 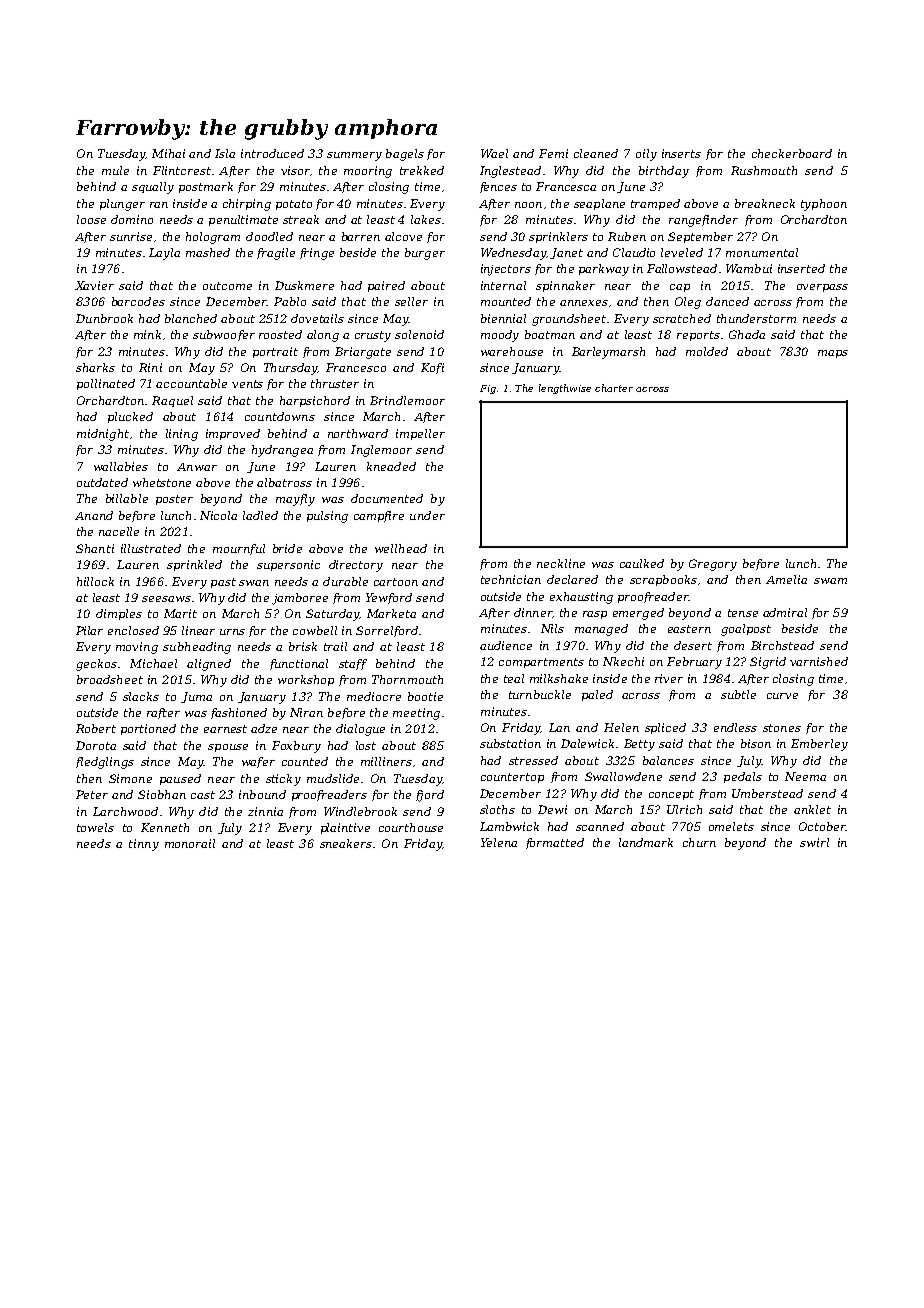 What do you see at coordinates (148, 729) in the screenshot?
I see `portioned` at bounding box center [148, 729].
